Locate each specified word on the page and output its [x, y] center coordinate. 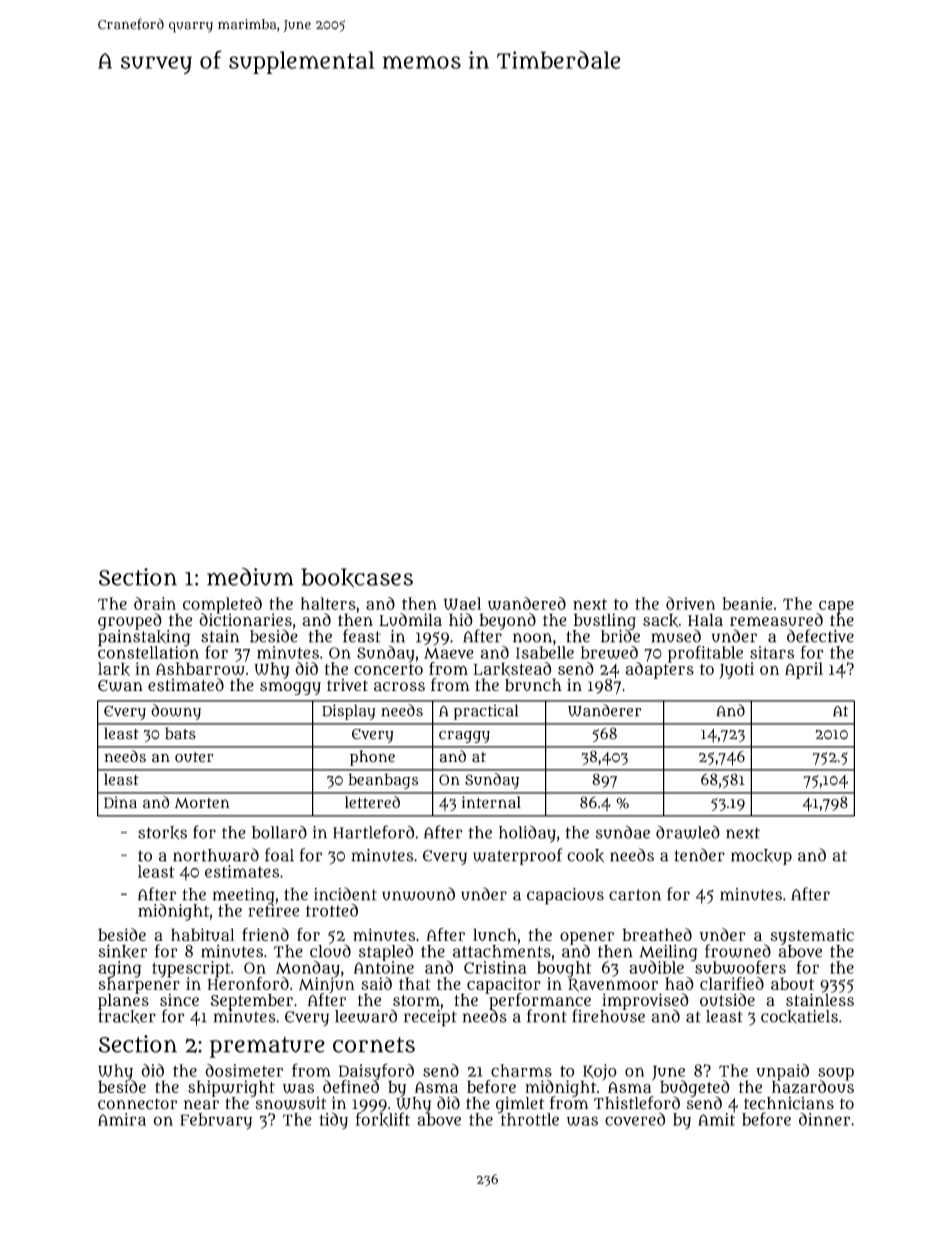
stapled [386, 952]
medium [250, 577]
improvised [645, 1001]
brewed [609, 652]
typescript [191, 969]
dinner [824, 1119]
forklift [383, 1119]
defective [820, 636]
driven [690, 603]
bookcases [357, 578]
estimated [186, 685]
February [216, 1121]
